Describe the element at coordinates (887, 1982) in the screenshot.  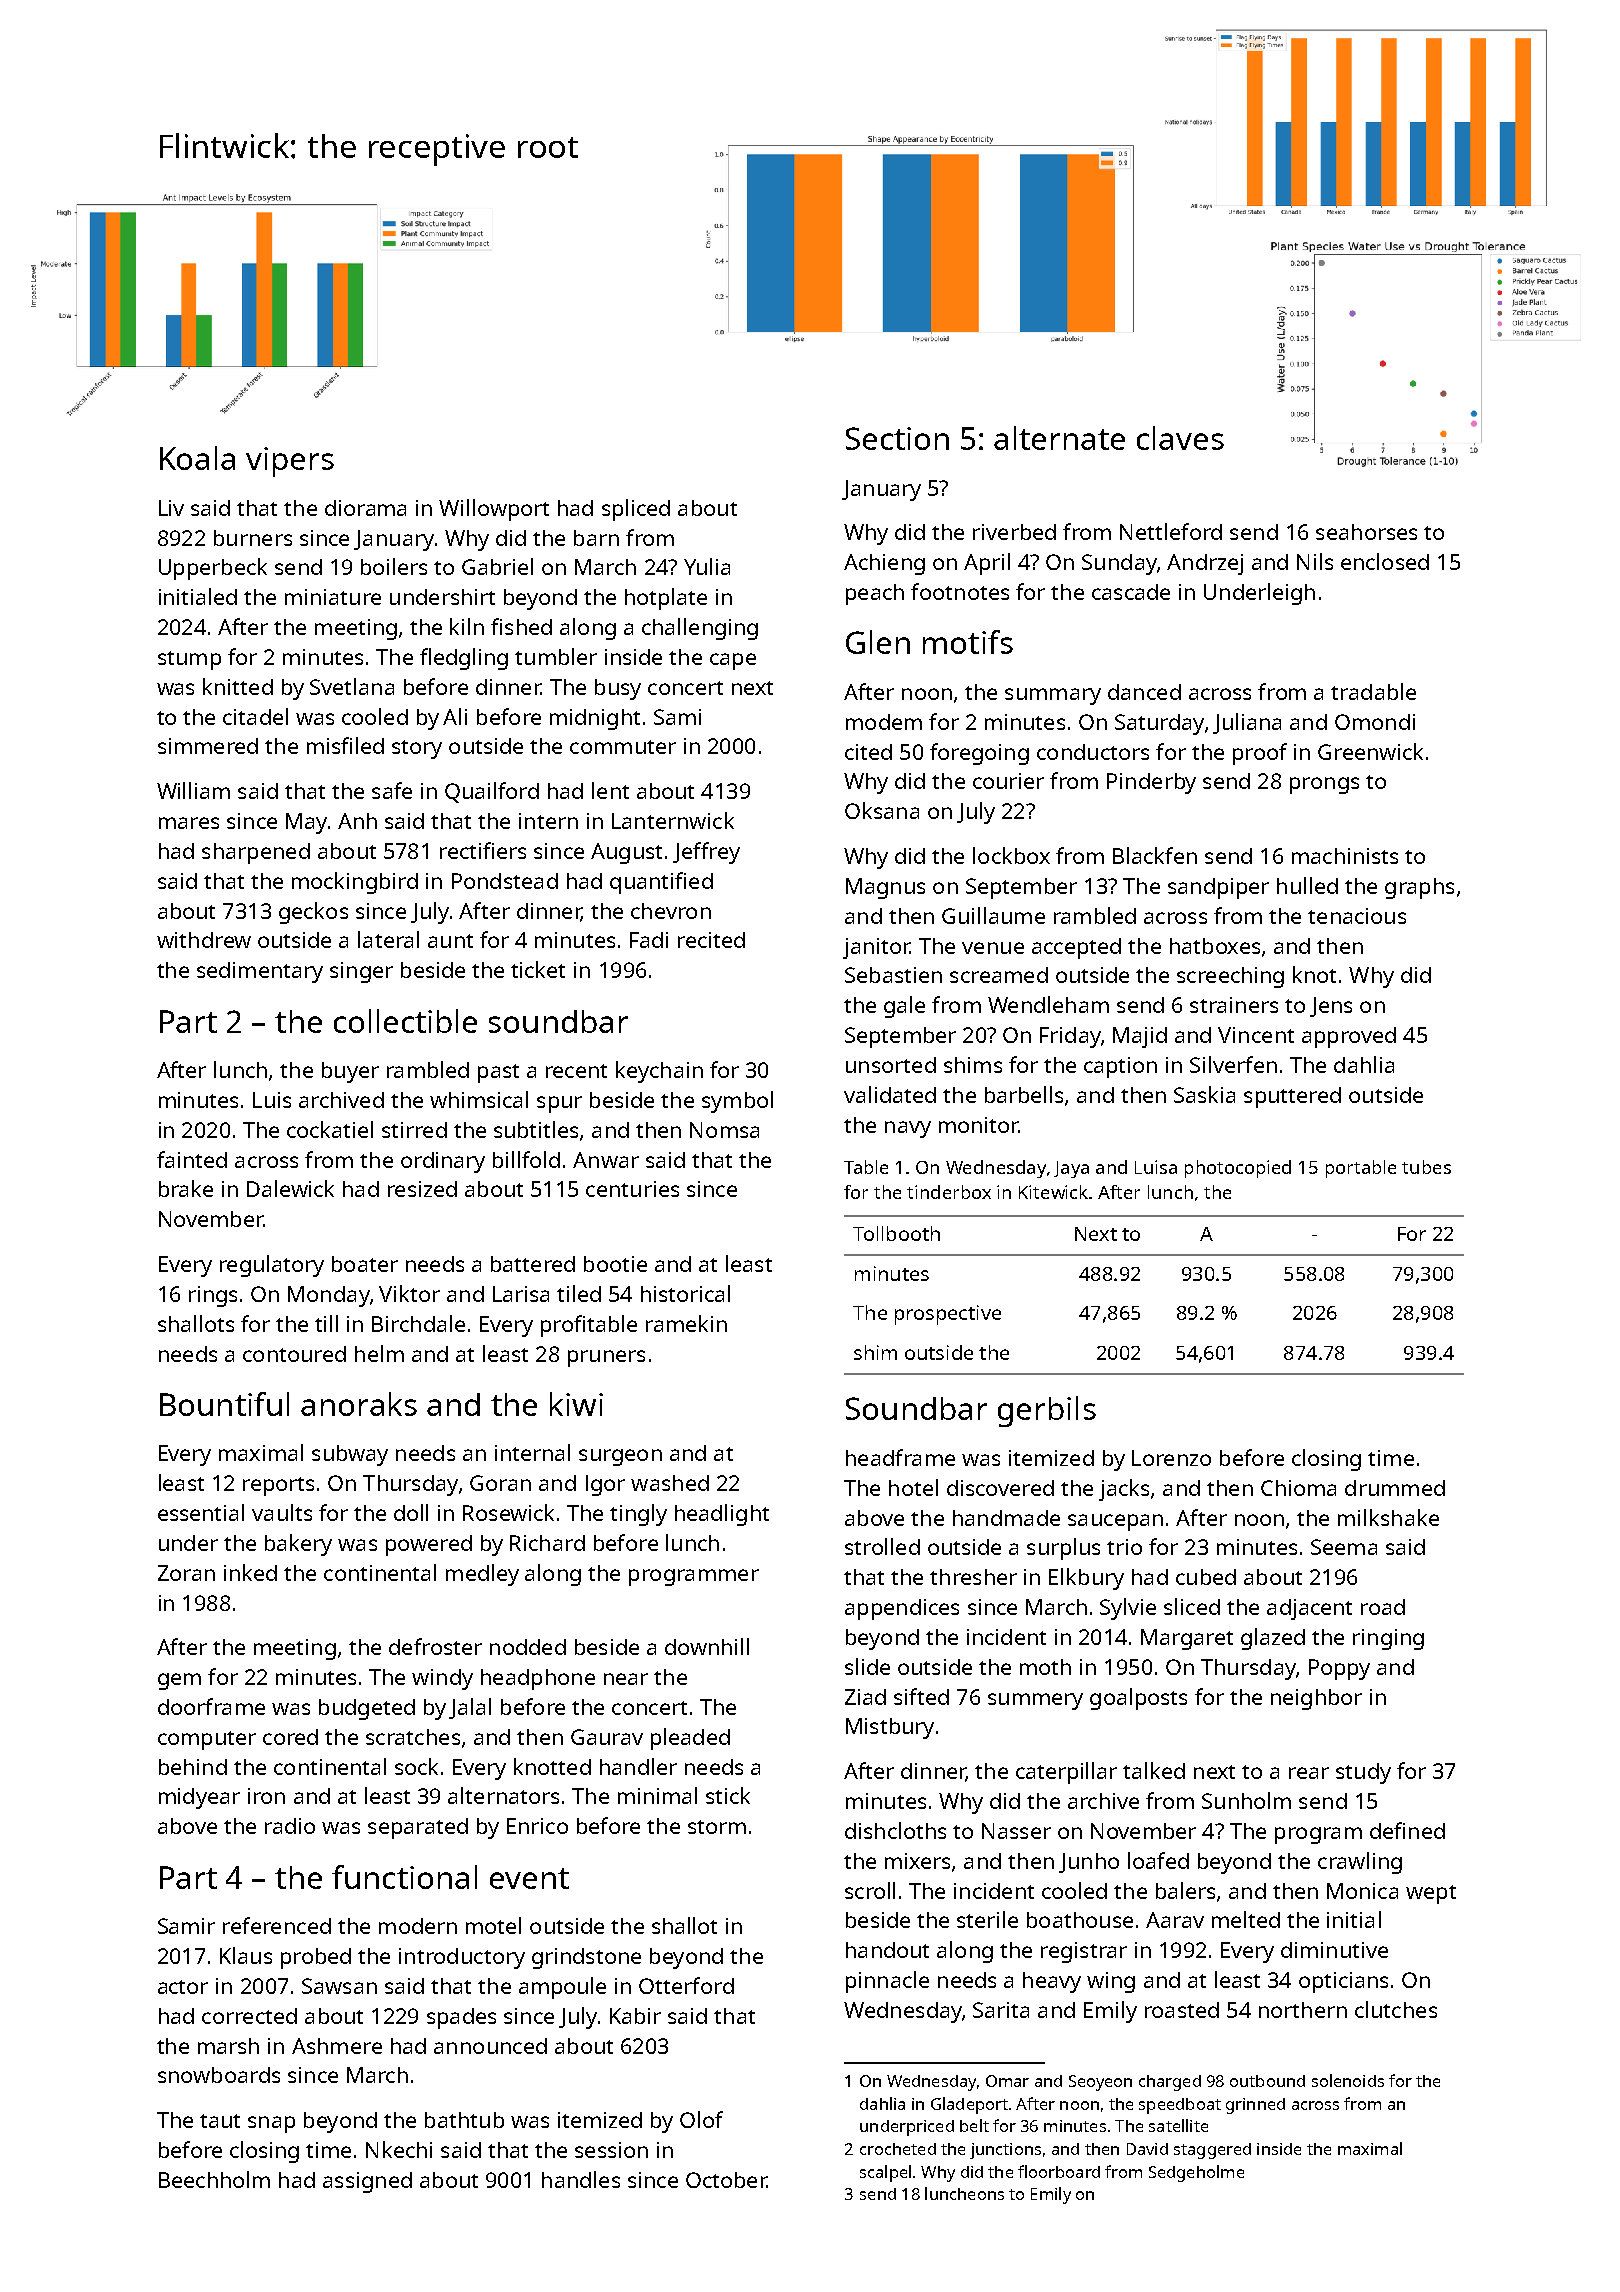
I see `pinnacle` at that location.
